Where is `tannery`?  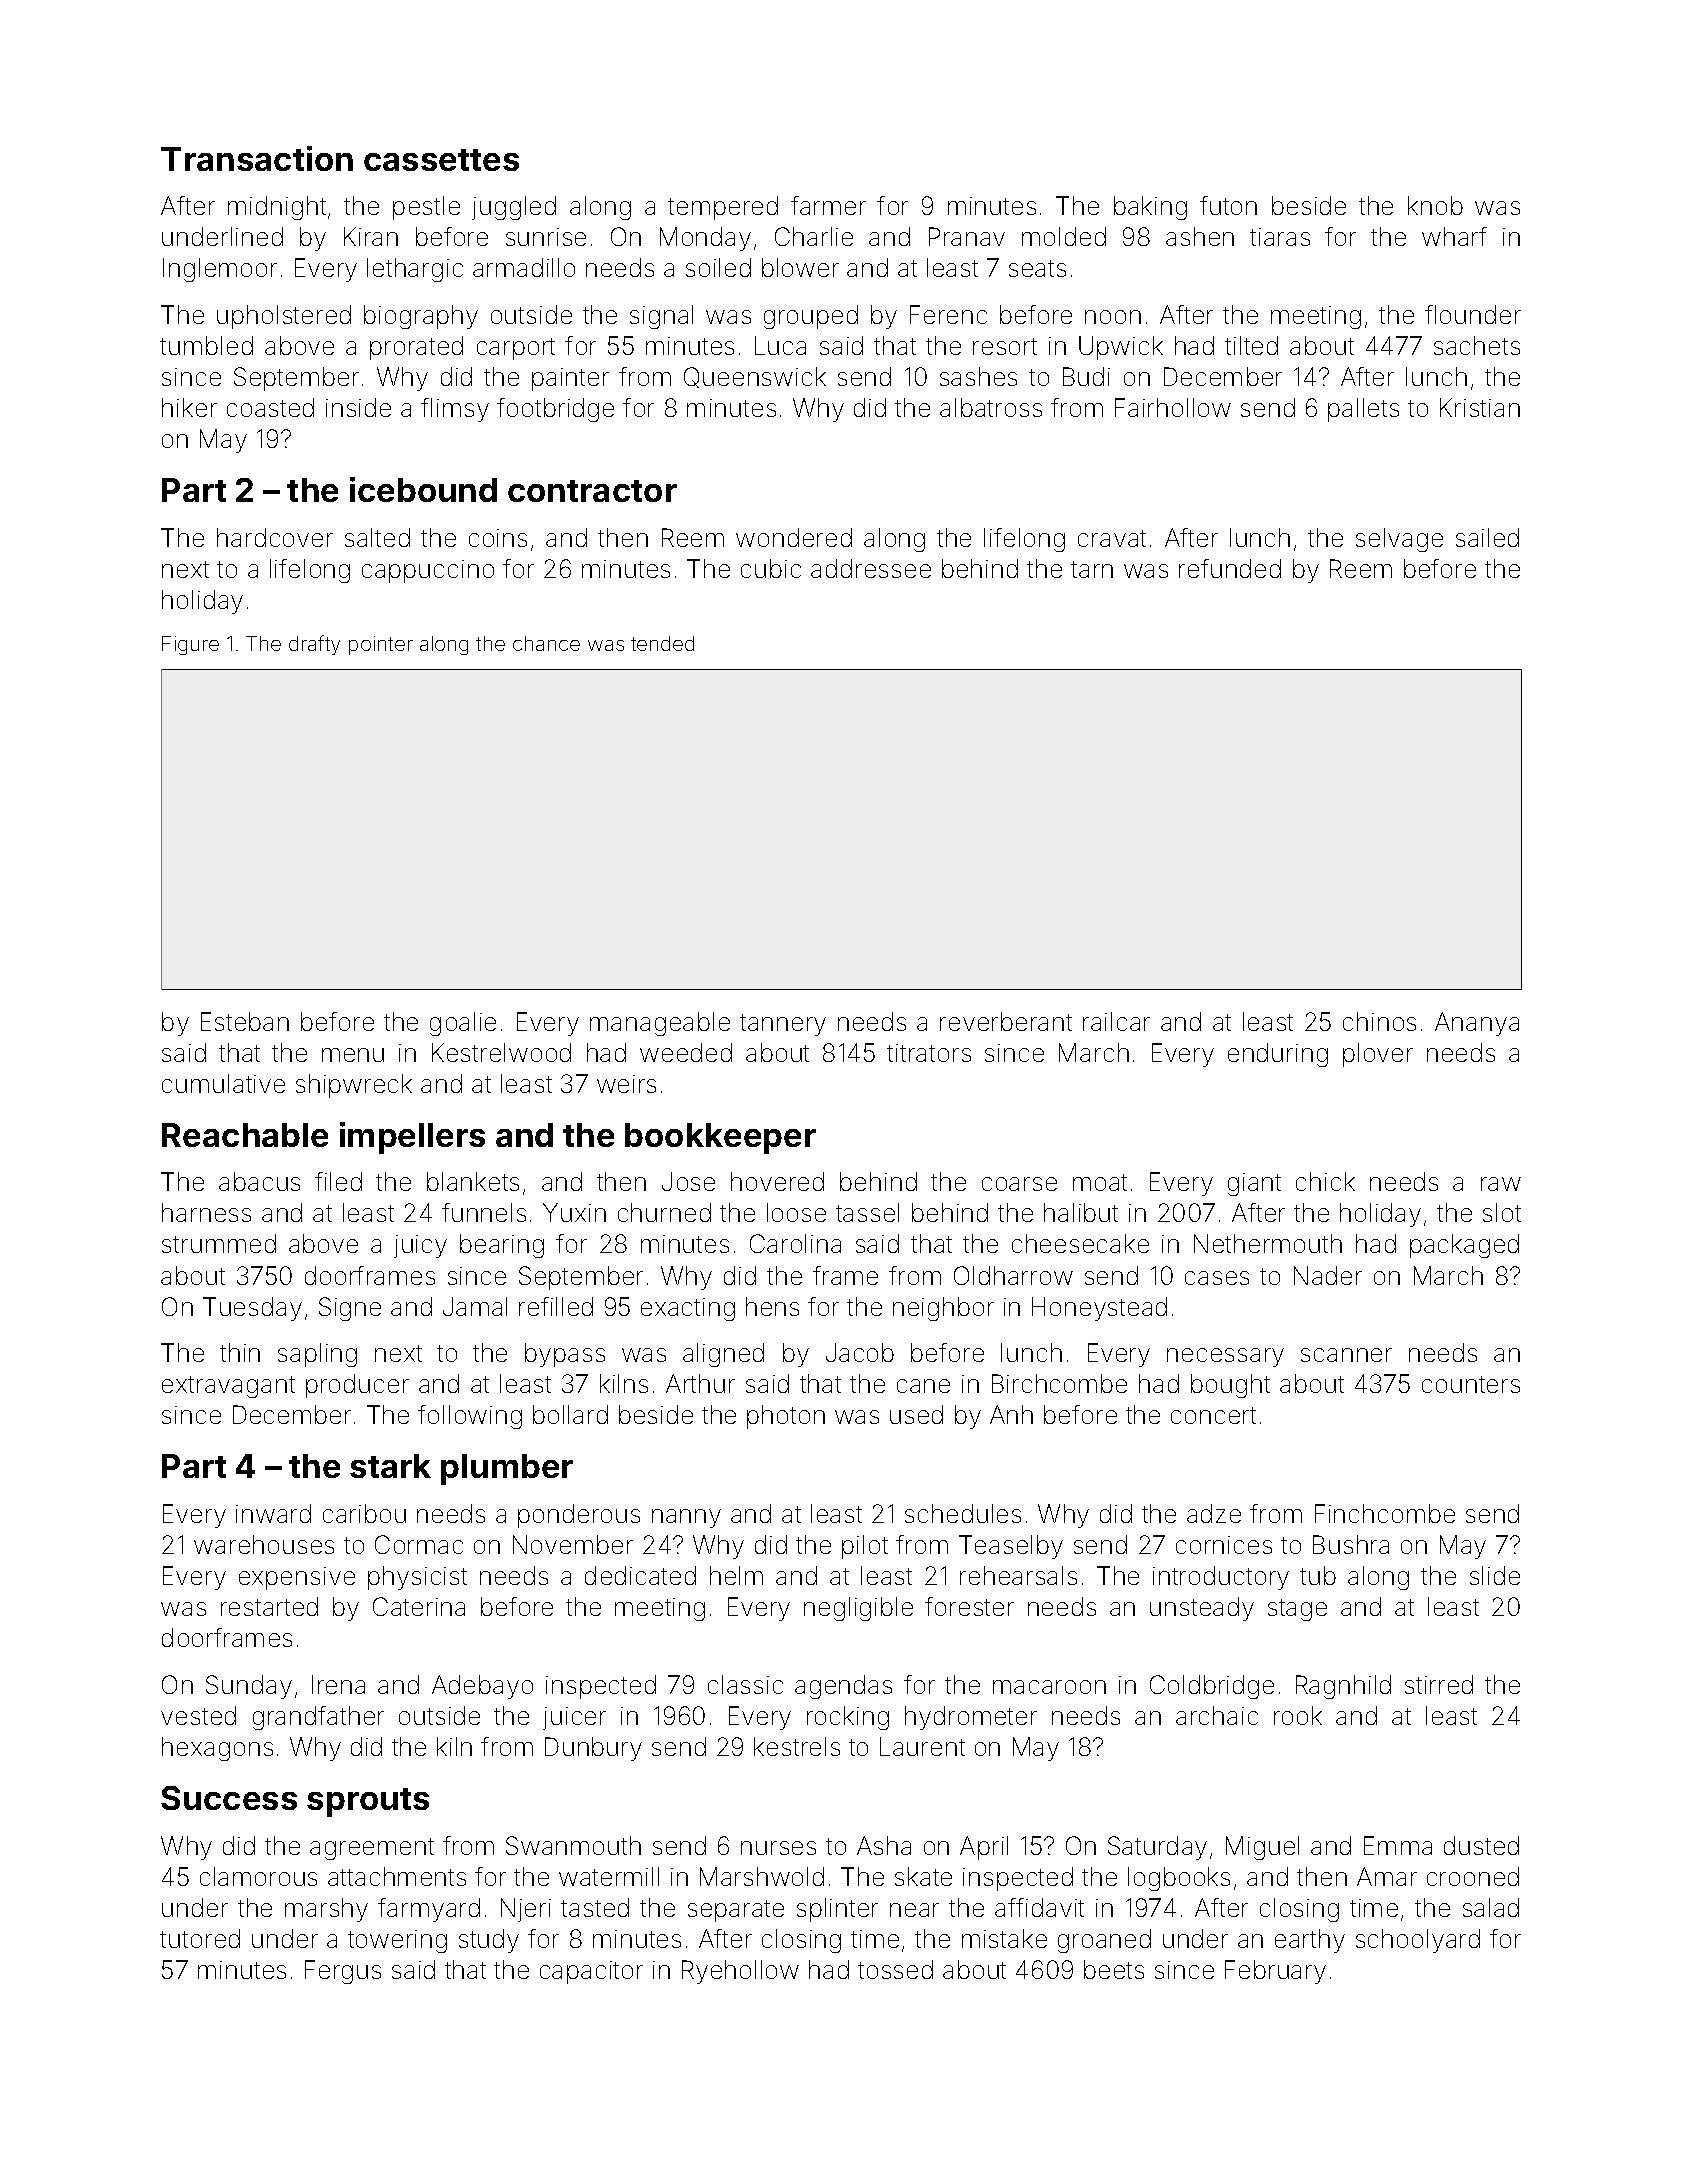 tannery is located at coordinates (783, 1025).
